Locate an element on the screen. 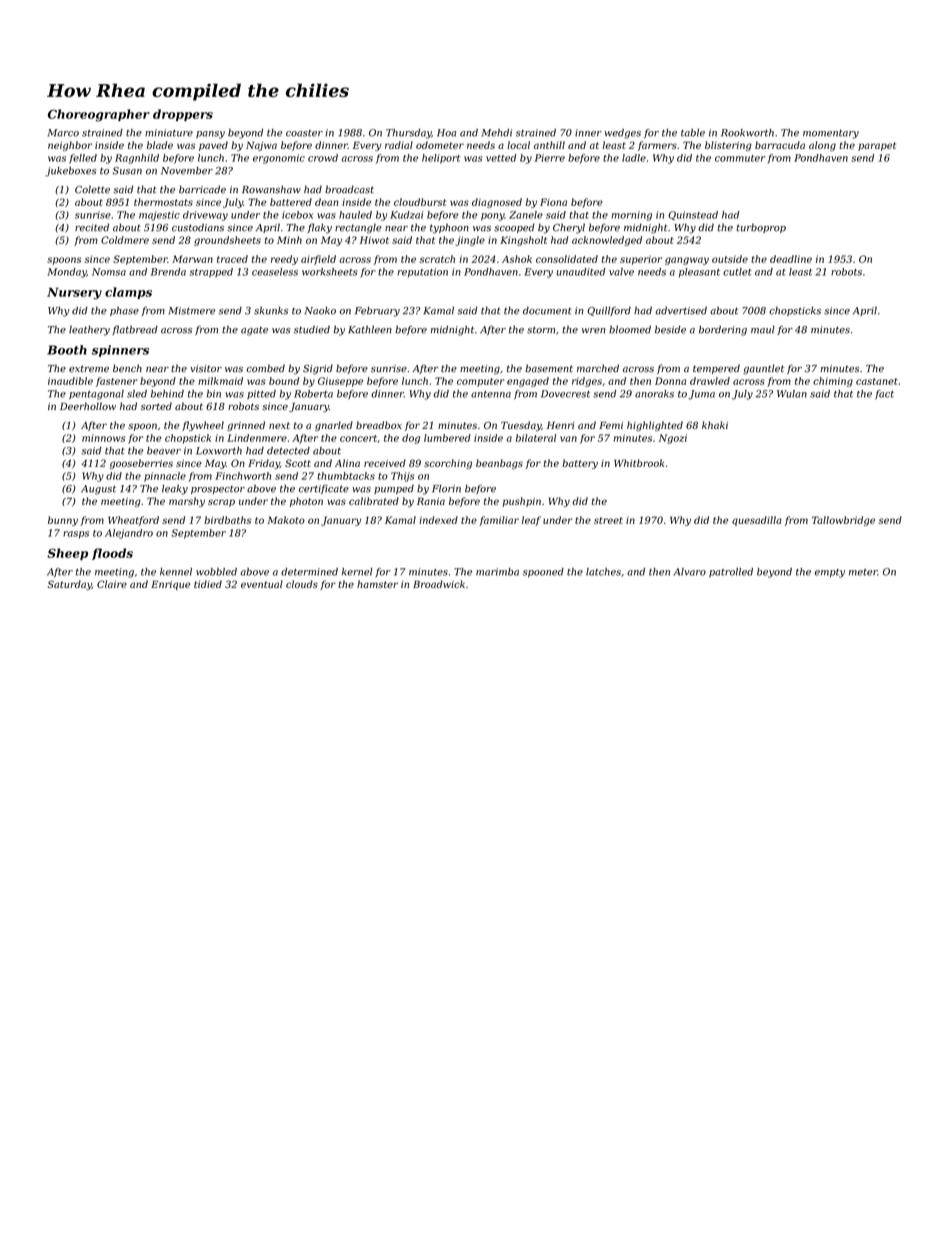  Ragnhild is located at coordinates (137, 159).
